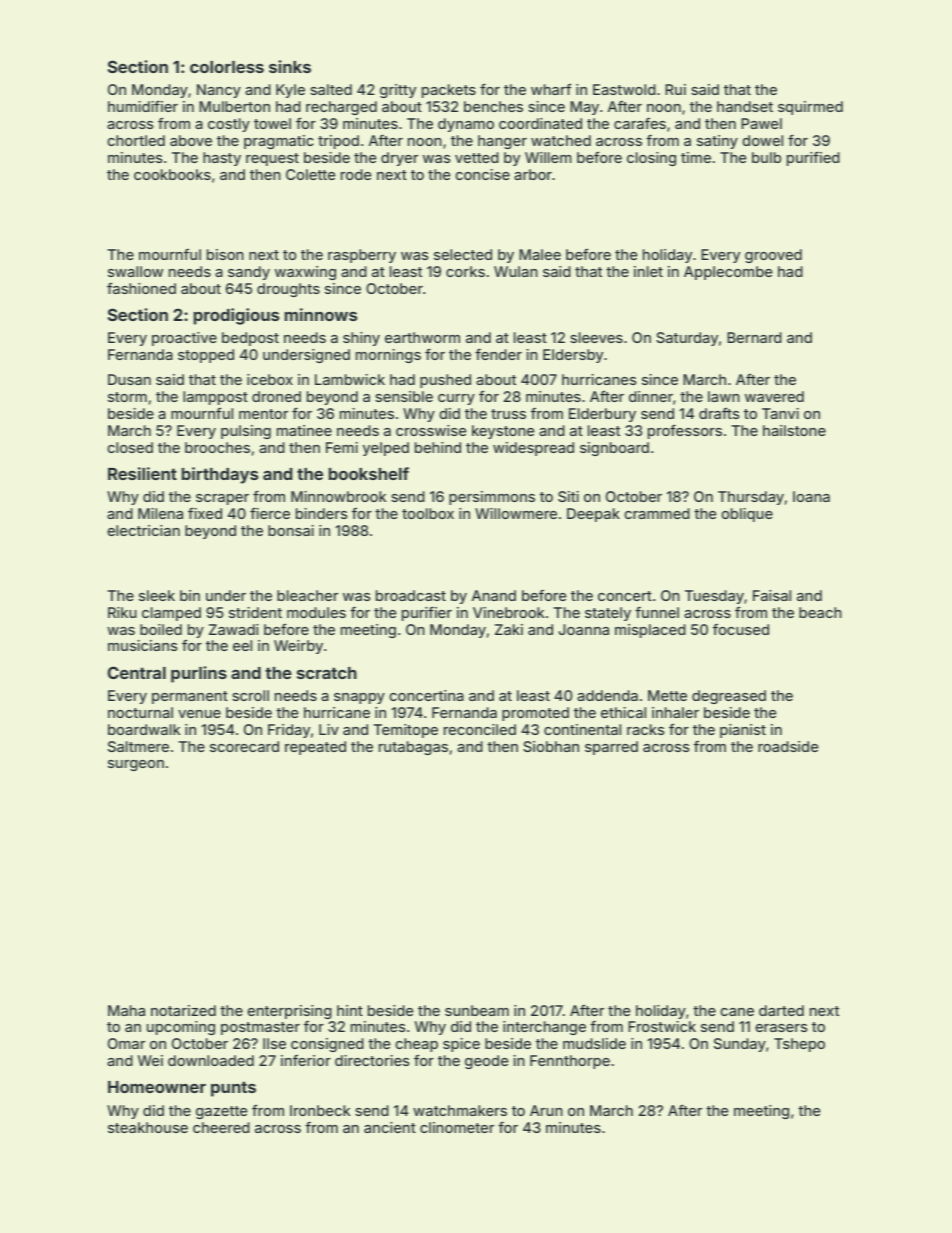 This screenshot has width=952, height=1233. What do you see at coordinates (551, 89) in the screenshot?
I see `wharf` at bounding box center [551, 89].
